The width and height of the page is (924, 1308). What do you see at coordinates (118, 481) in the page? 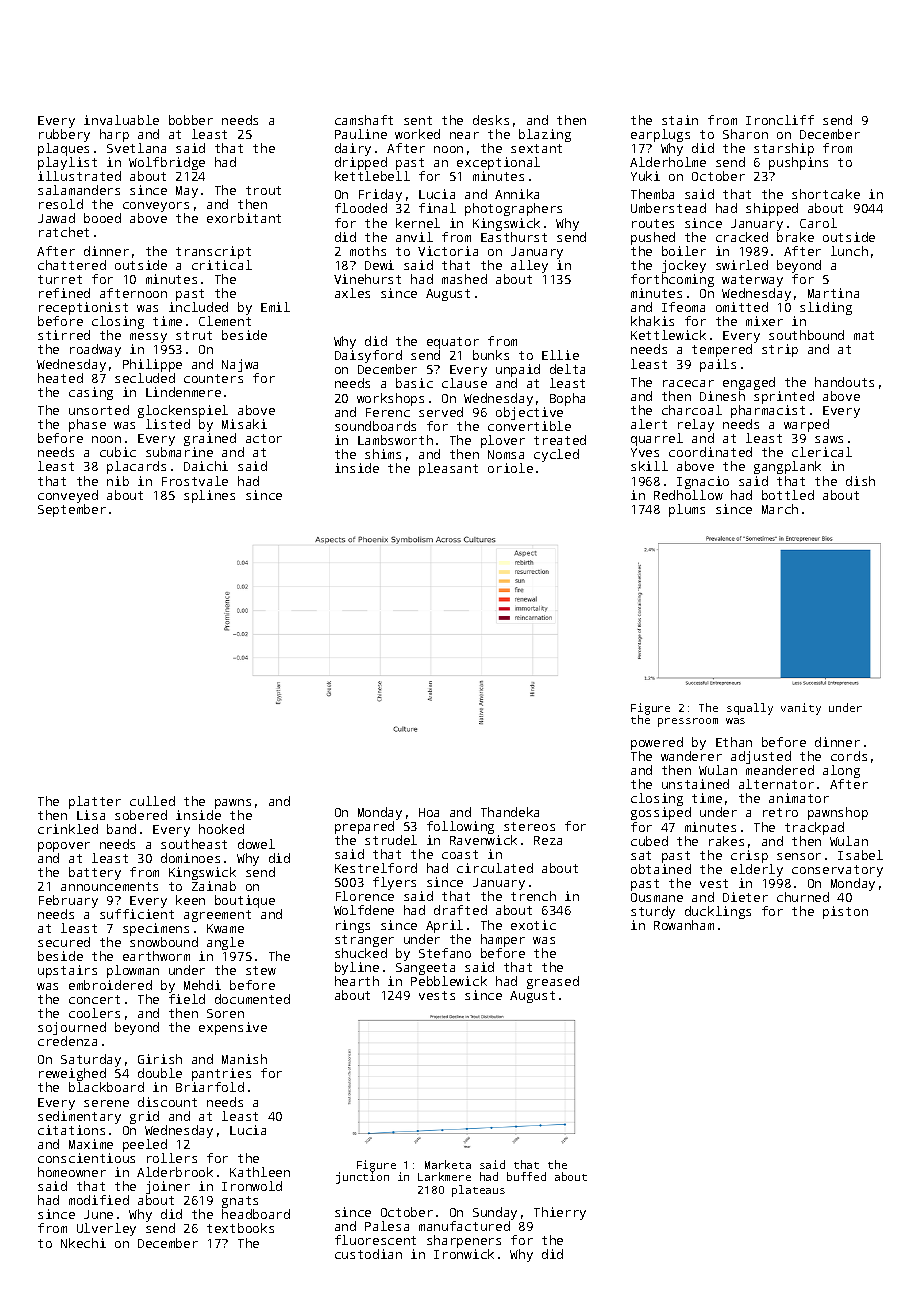
I see `nib` at bounding box center [118, 481].
